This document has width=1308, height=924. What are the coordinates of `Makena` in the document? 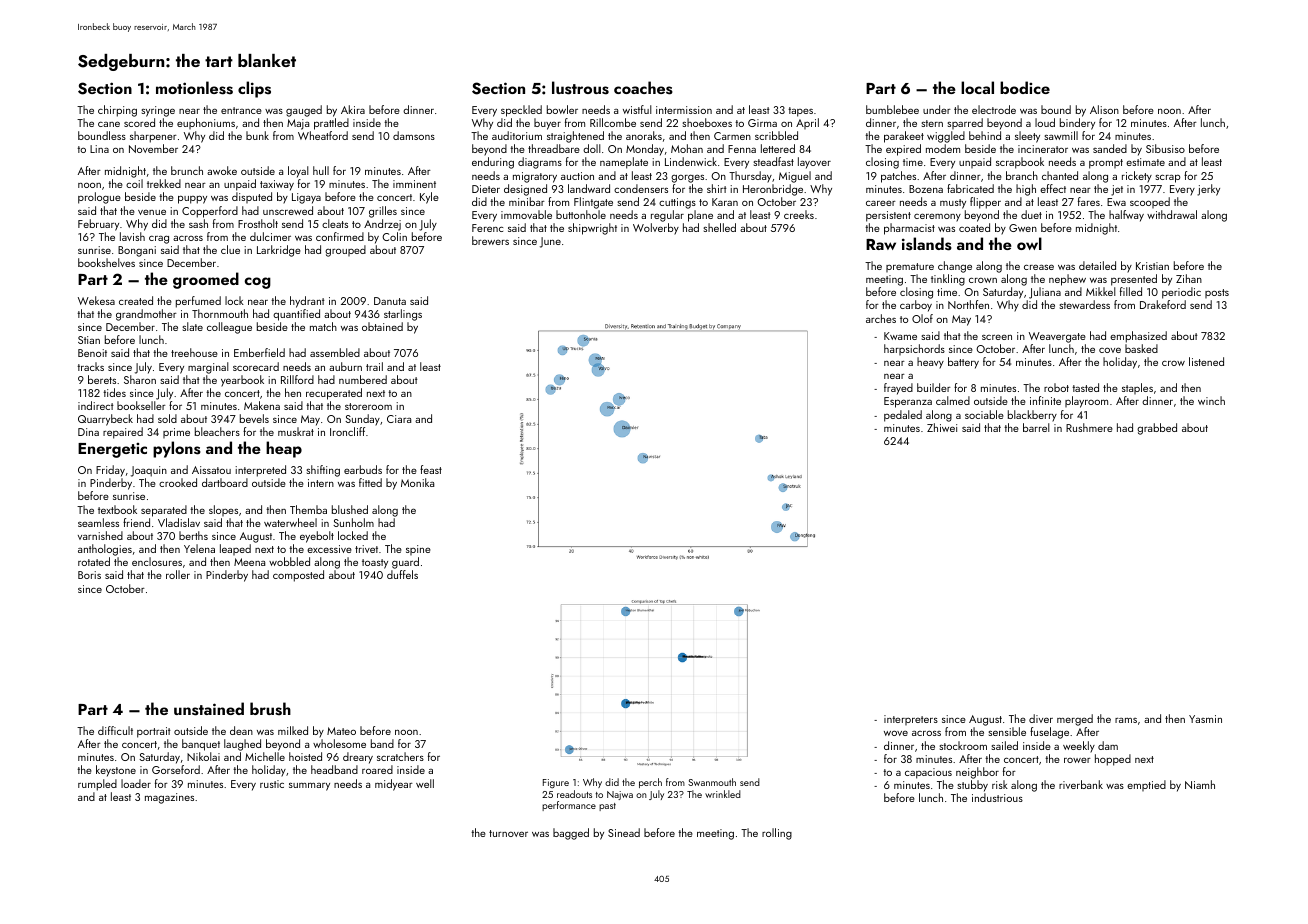 It's located at (262, 405).
